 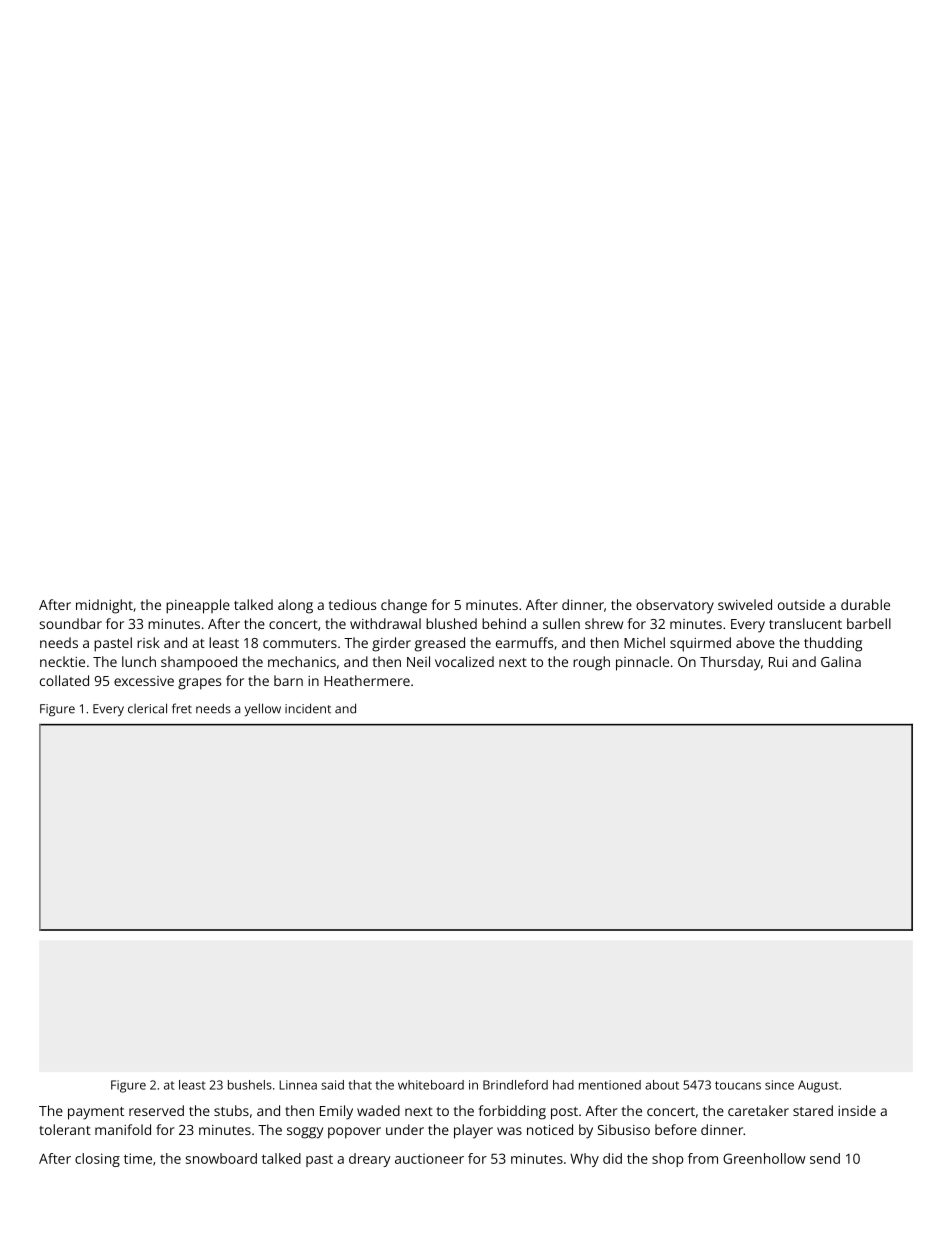 I want to click on fret, so click(x=182, y=708).
